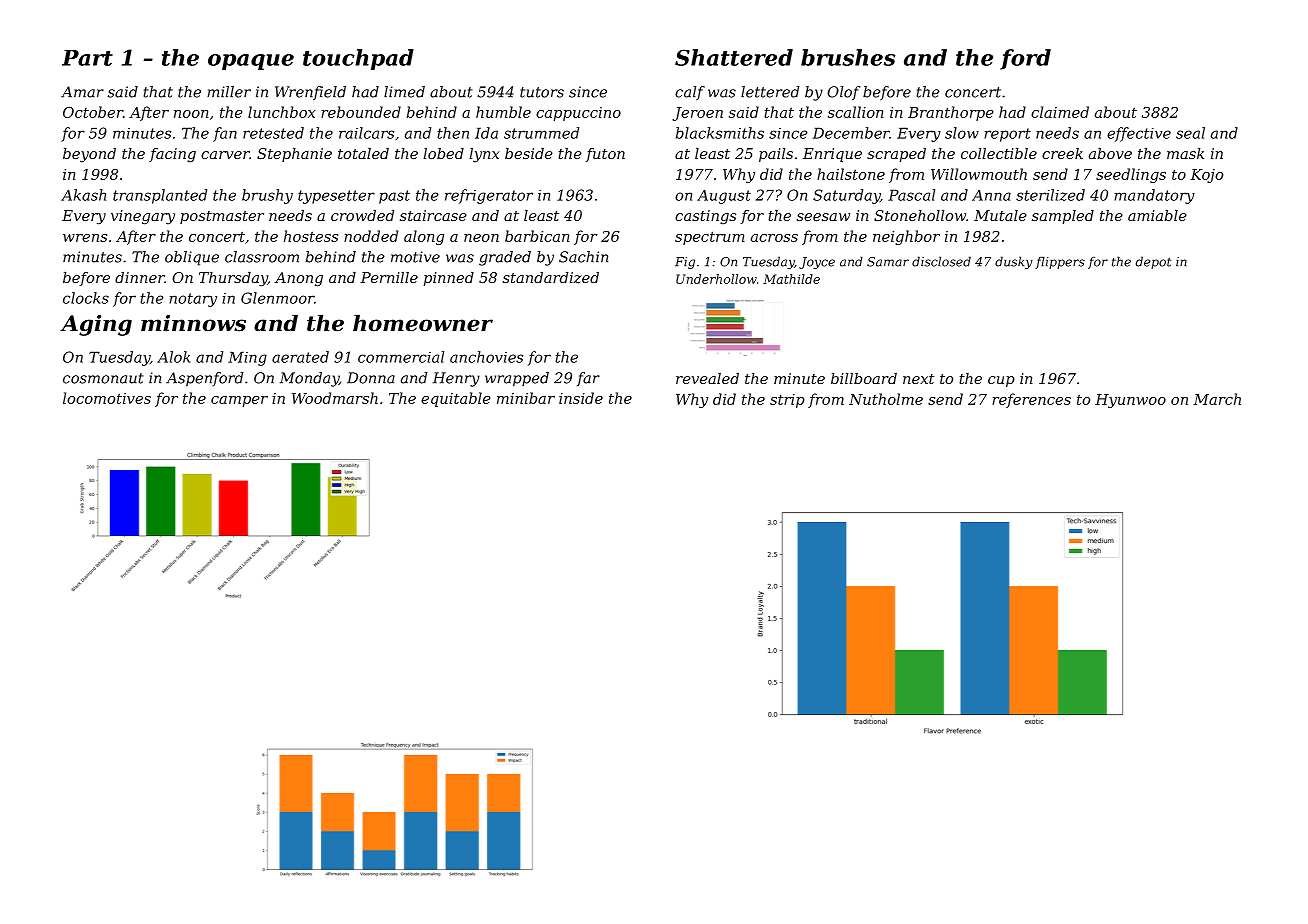 The height and width of the image is (924, 1308). What do you see at coordinates (1060, 112) in the image?
I see `claimed` at bounding box center [1060, 112].
